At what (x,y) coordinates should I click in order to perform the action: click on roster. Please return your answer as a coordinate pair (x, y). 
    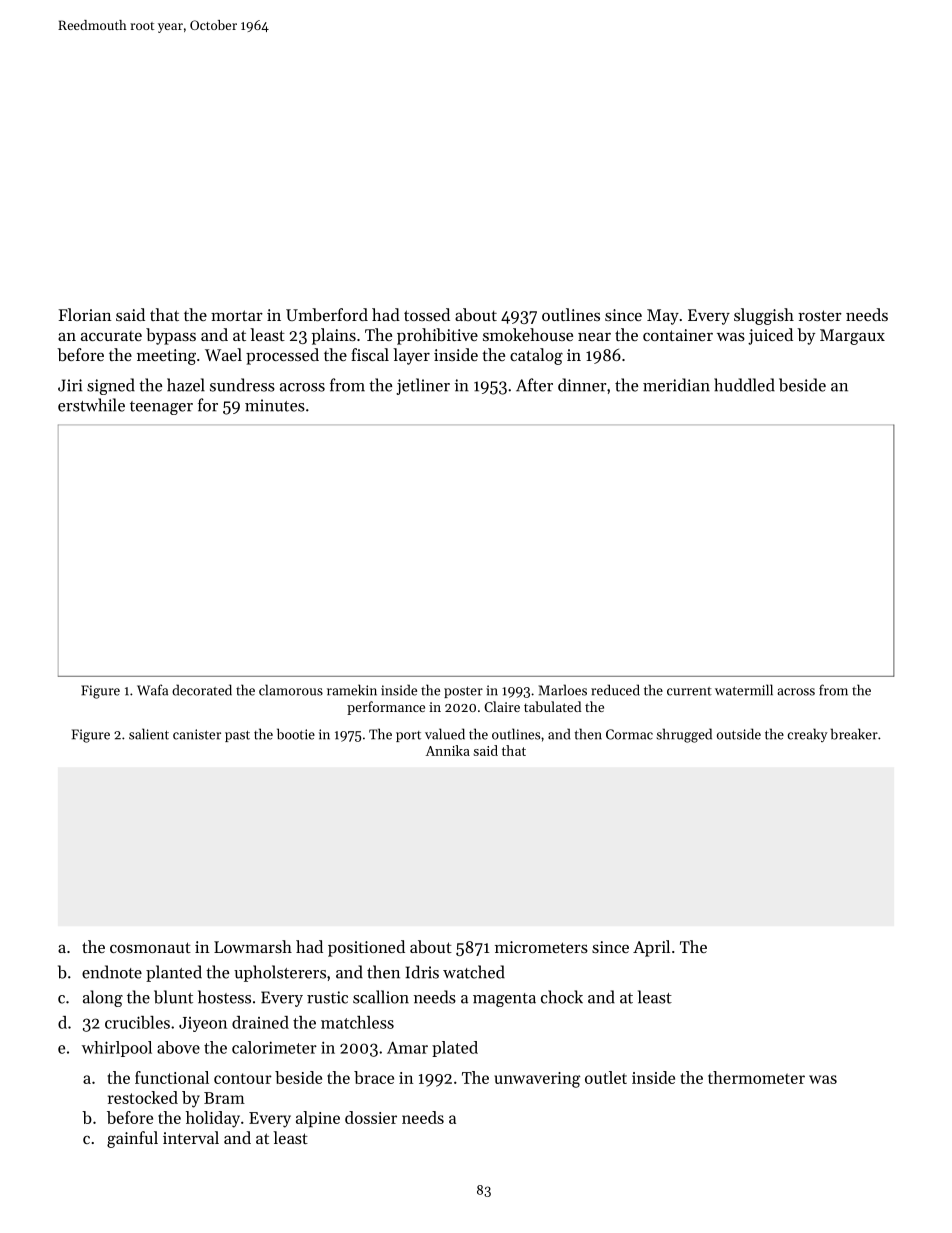
    Looking at the image, I should click on (820, 315).
